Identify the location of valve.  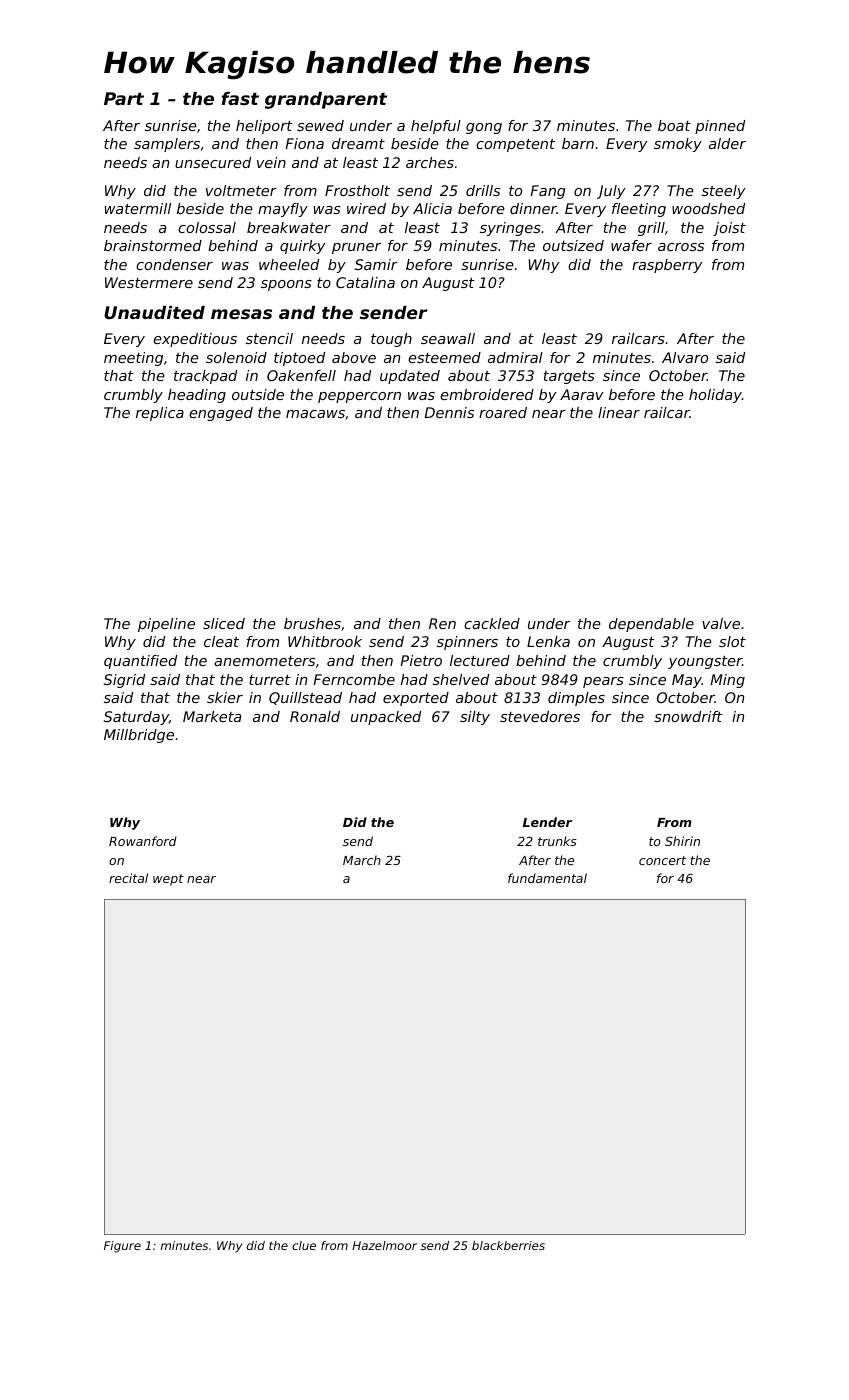
(721, 623).
